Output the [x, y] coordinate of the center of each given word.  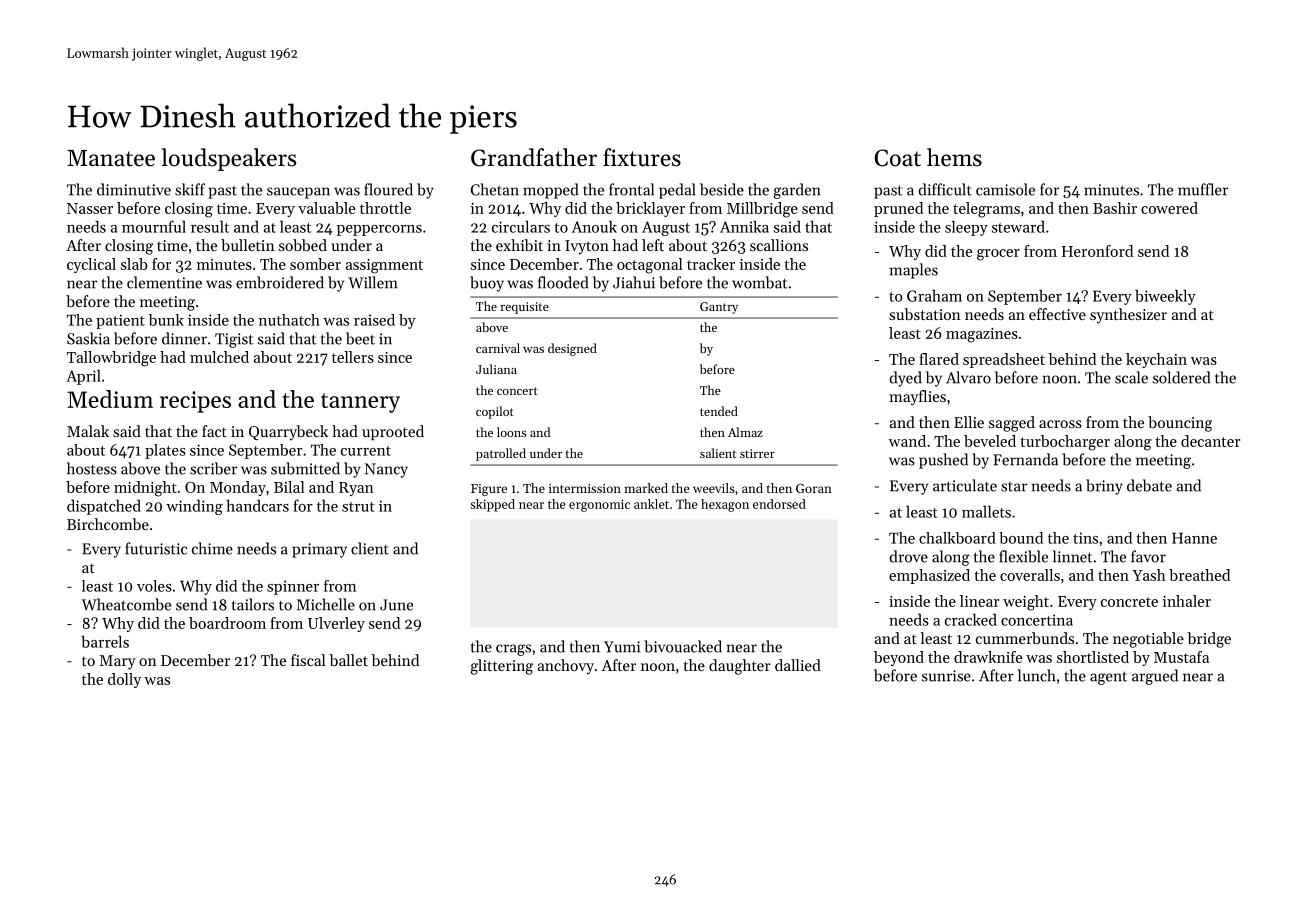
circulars [521, 226]
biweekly [1165, 297]
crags [513, 650]
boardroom [227, 623]
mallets [986, 511]
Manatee [111, 158]
